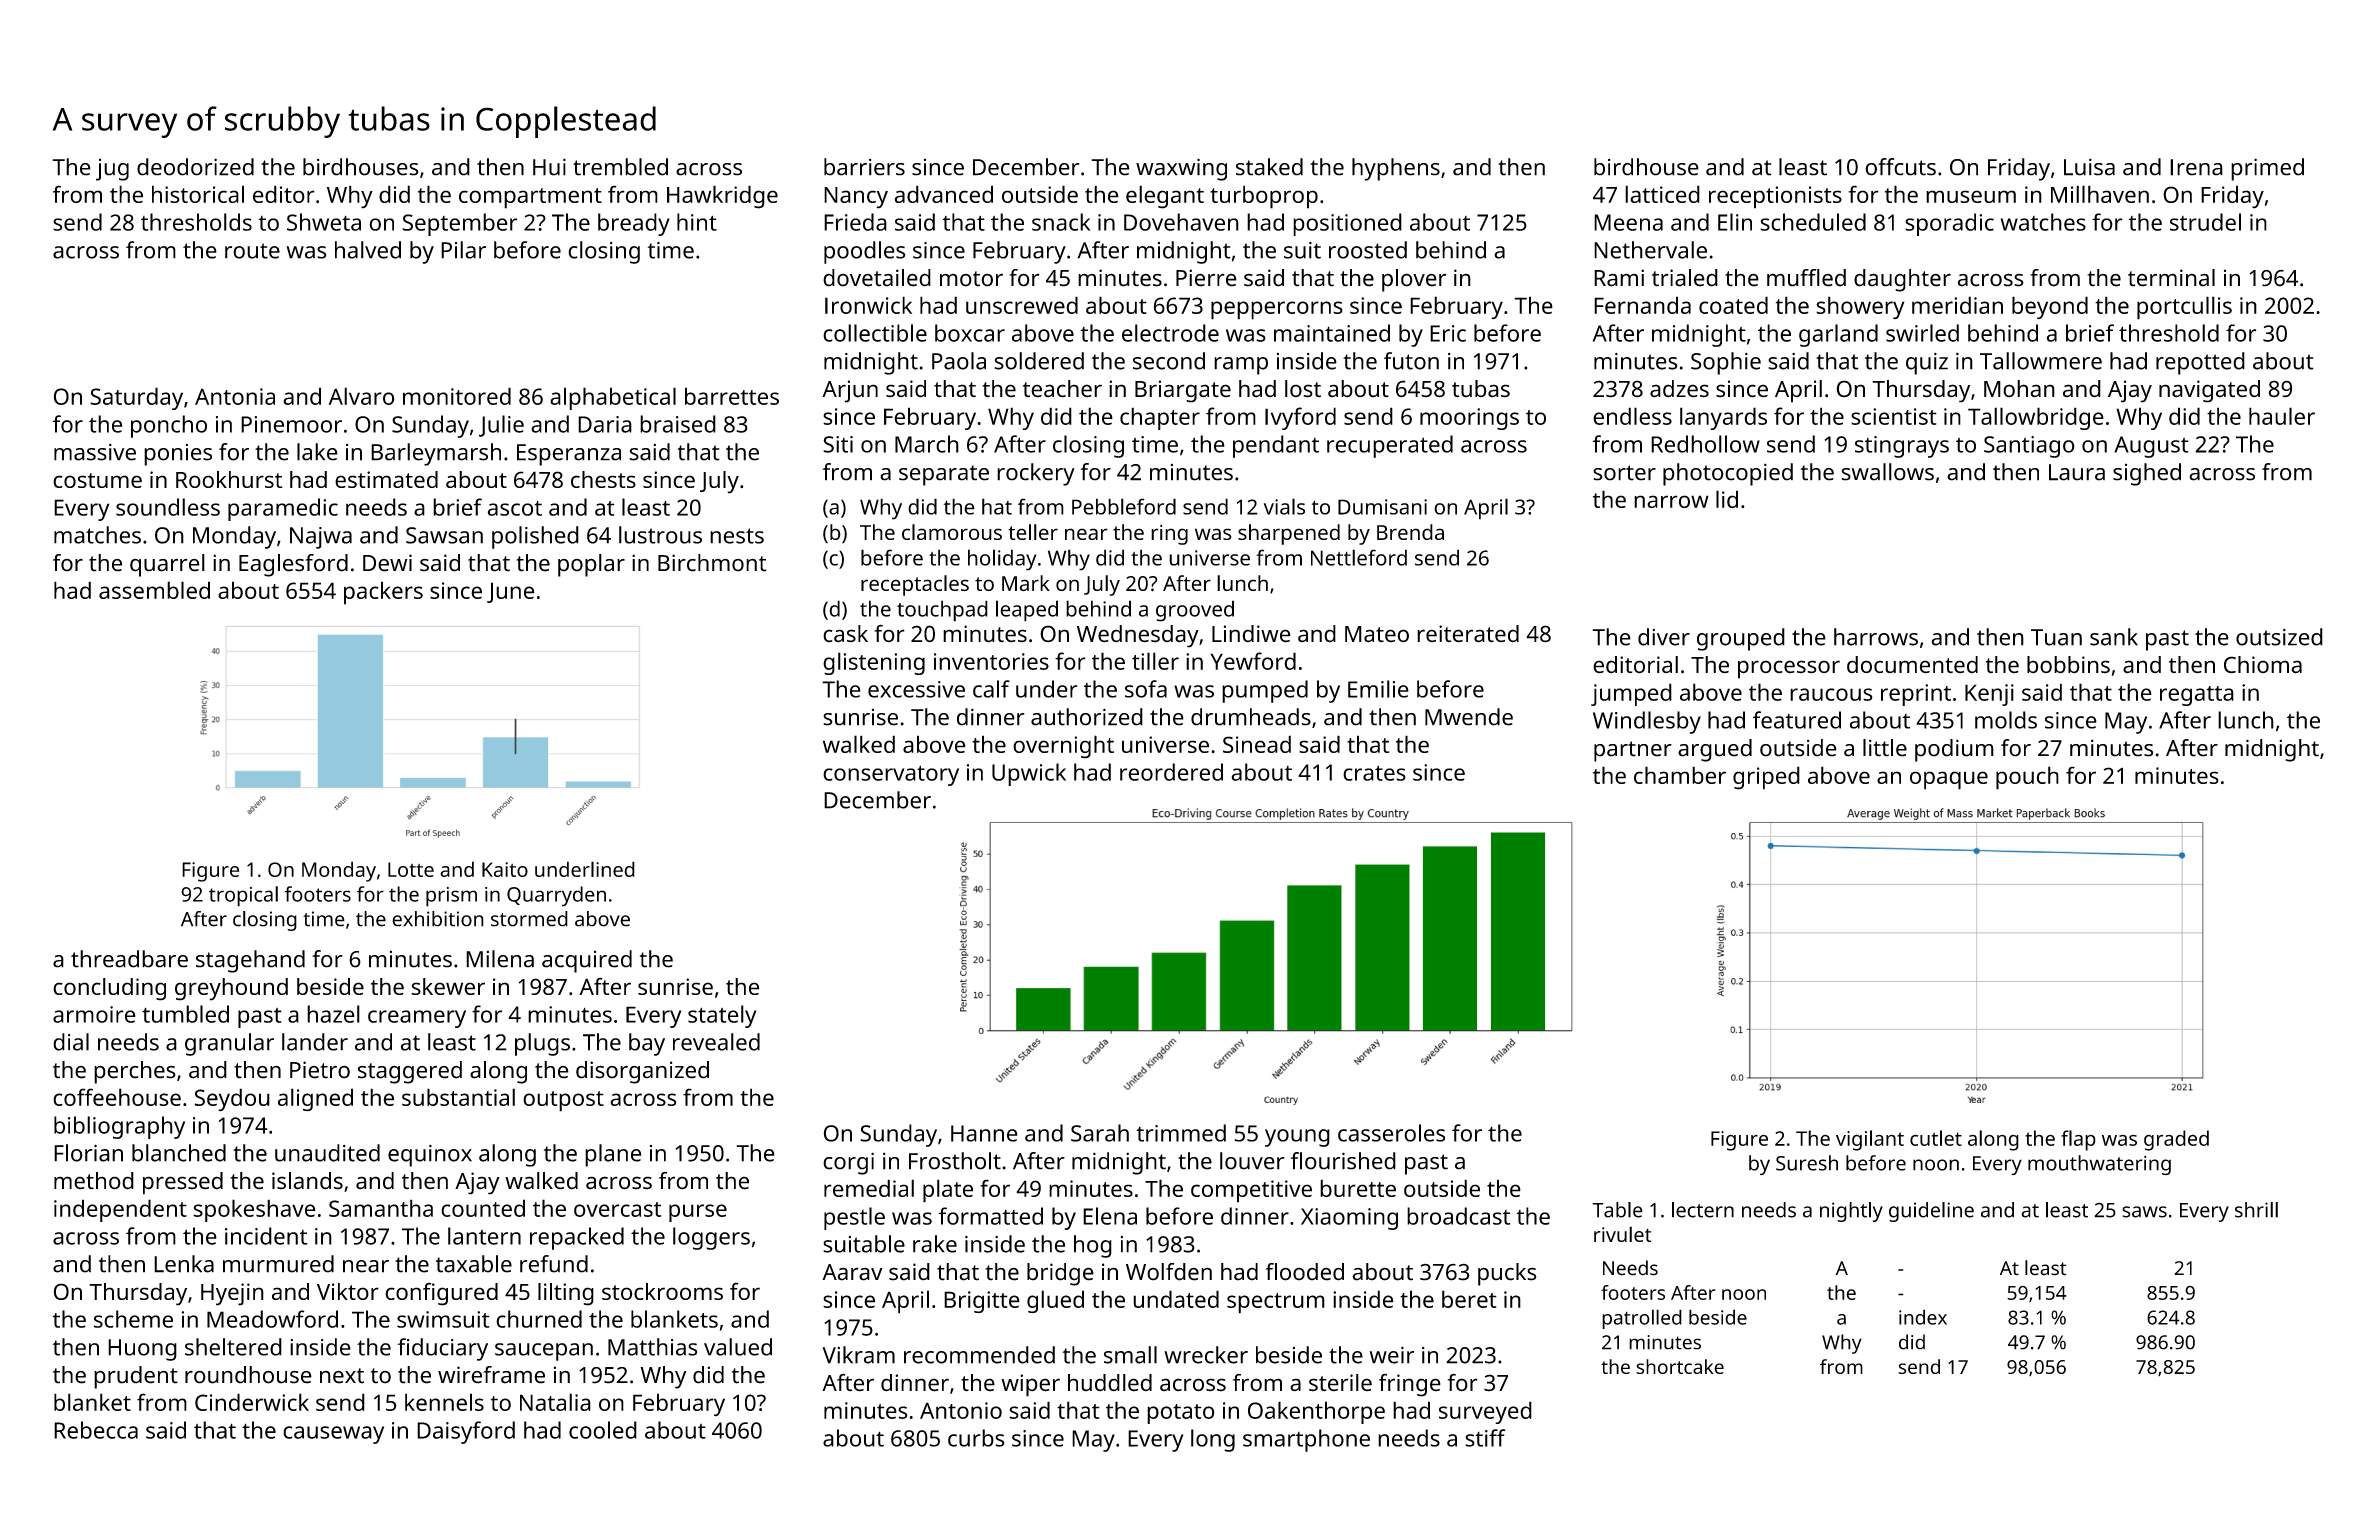 The height and width of the image is (1540, 2380). What do you see at coordinates (1306, 1440) in the image?
I see `smartphone` at bounding box center [1306, 1440].
